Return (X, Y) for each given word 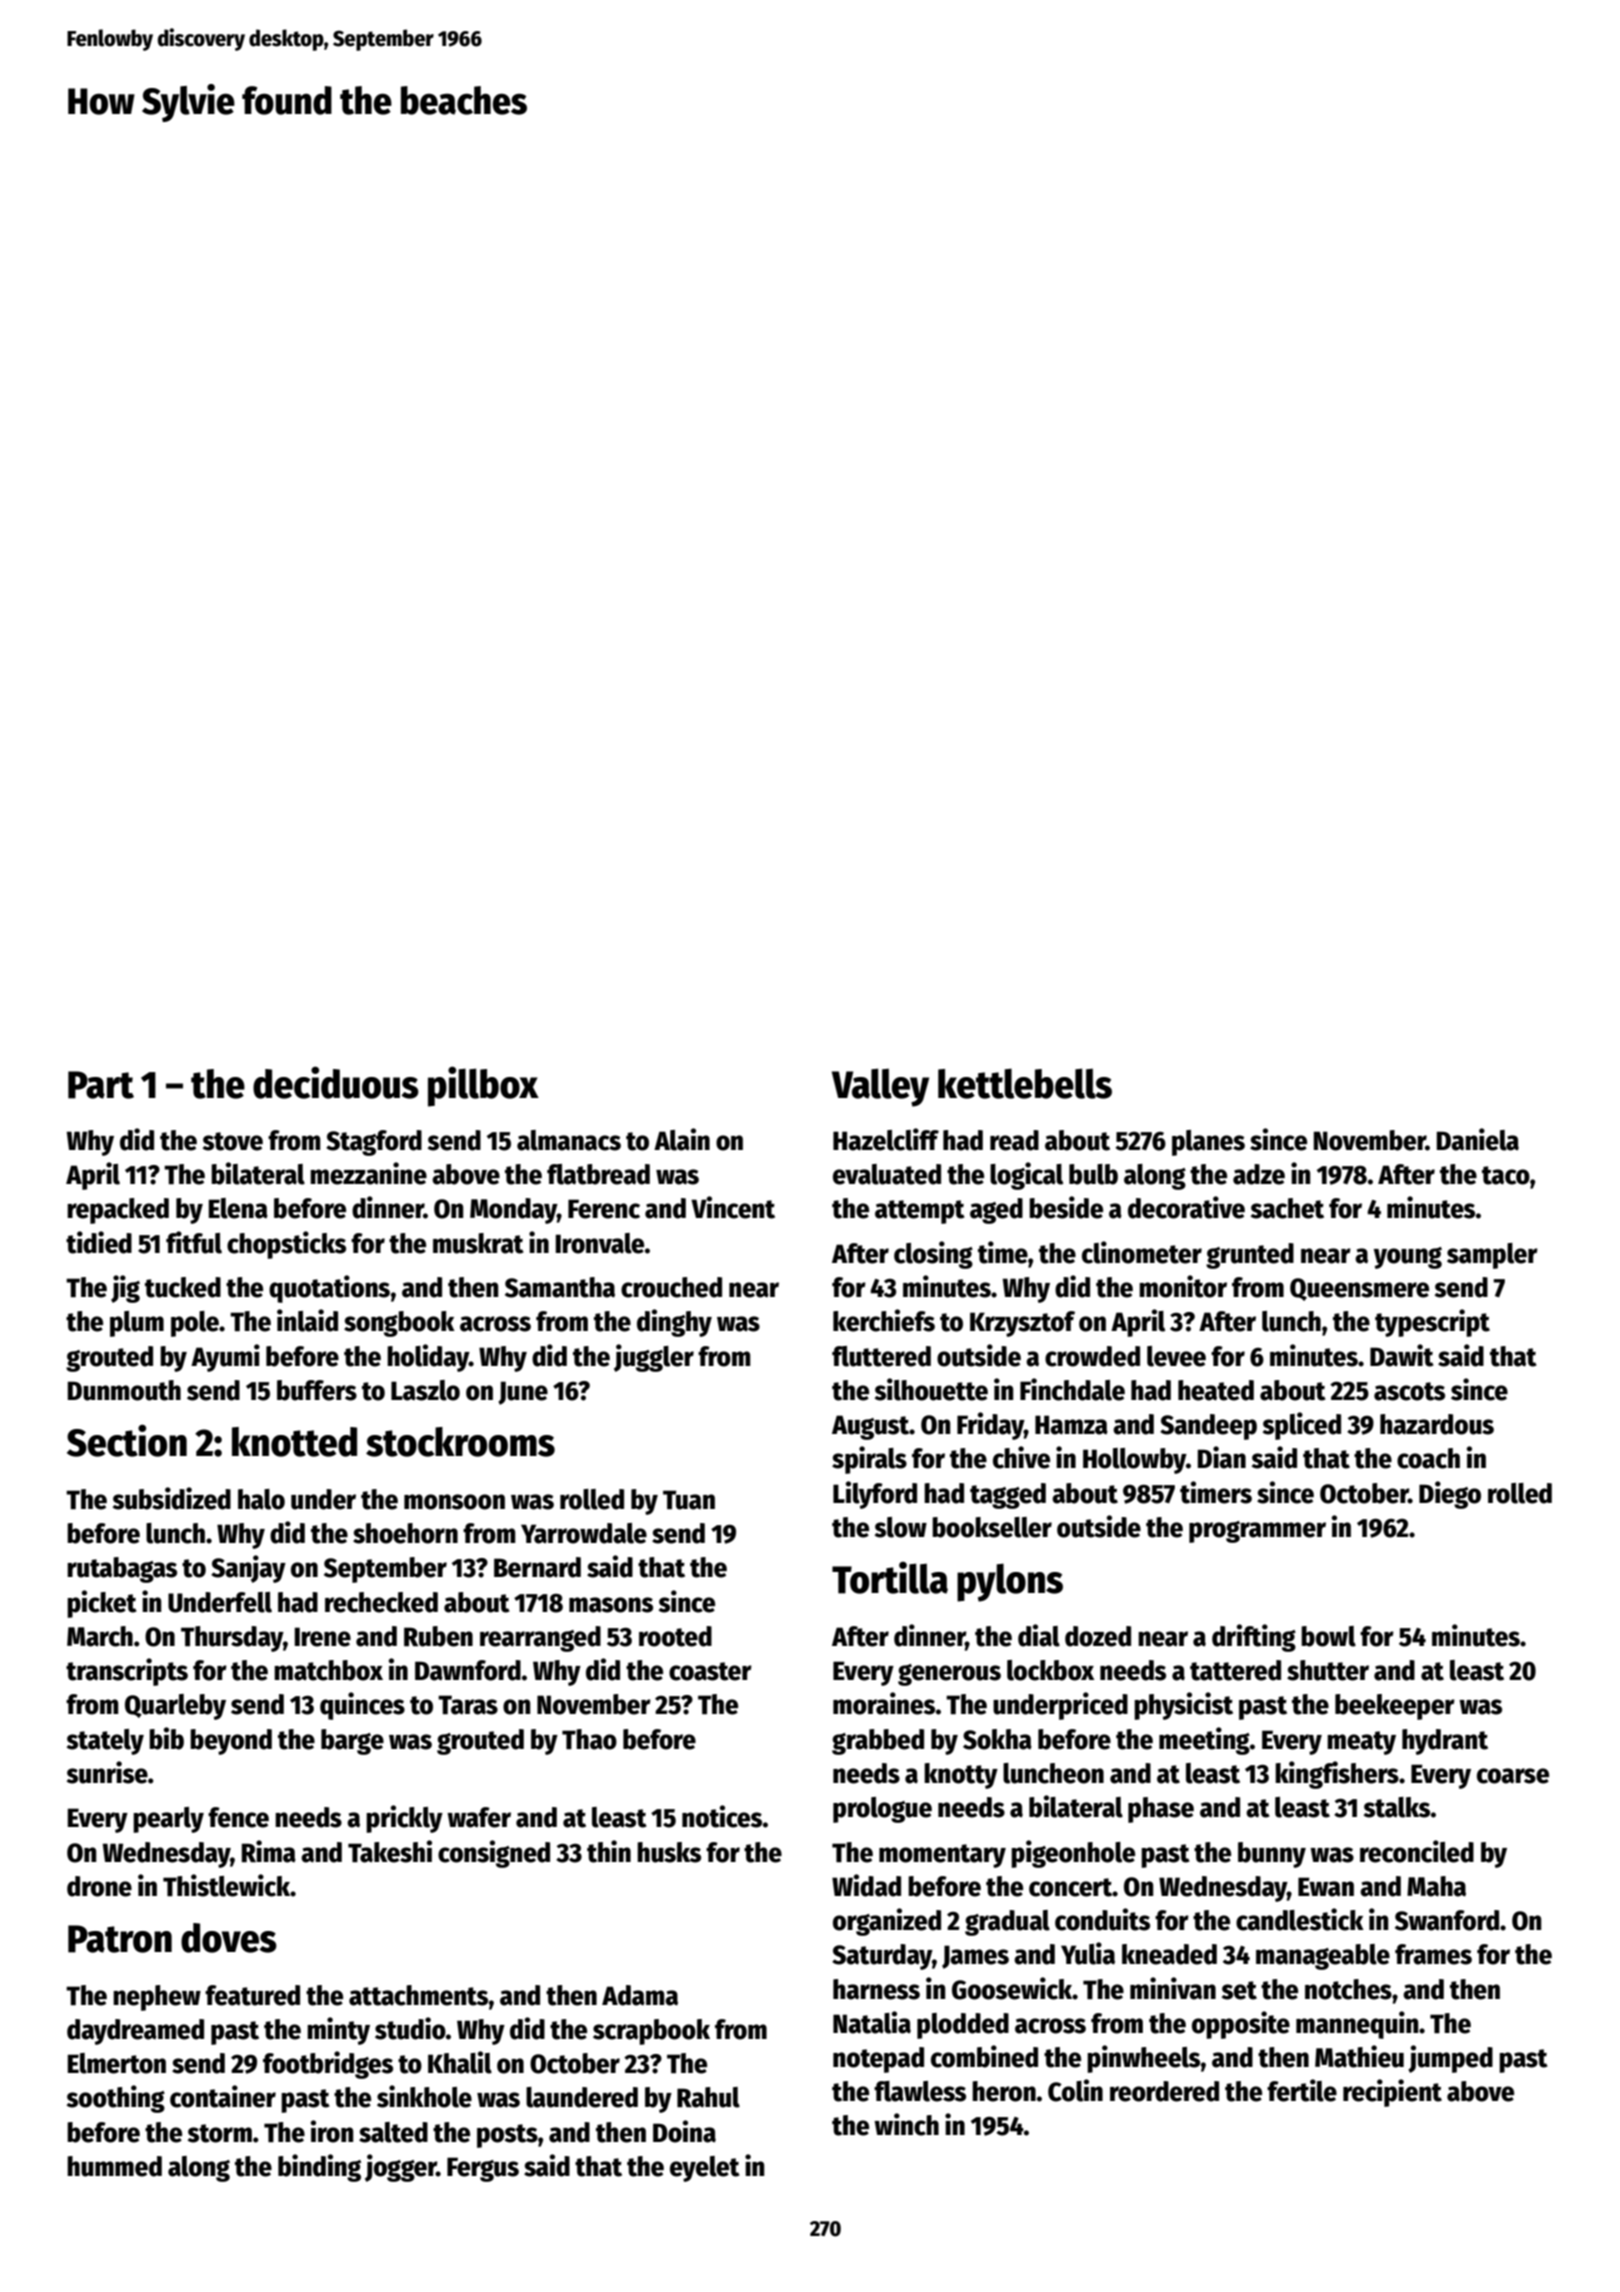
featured (252, 1995)
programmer (1257, 1532)
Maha (1436, 1886)
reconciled (1417, 1851)
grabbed (878, 1742)
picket (102, 1604)
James (975, 1957)
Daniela (1478, 1139)
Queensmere (1359, 1289)
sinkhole (424, 2096)
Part (101, 1085)
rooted (675, 1636)
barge (352, 1742)
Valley (880, 1087)
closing (933, 1255)
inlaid (307, 1320)
